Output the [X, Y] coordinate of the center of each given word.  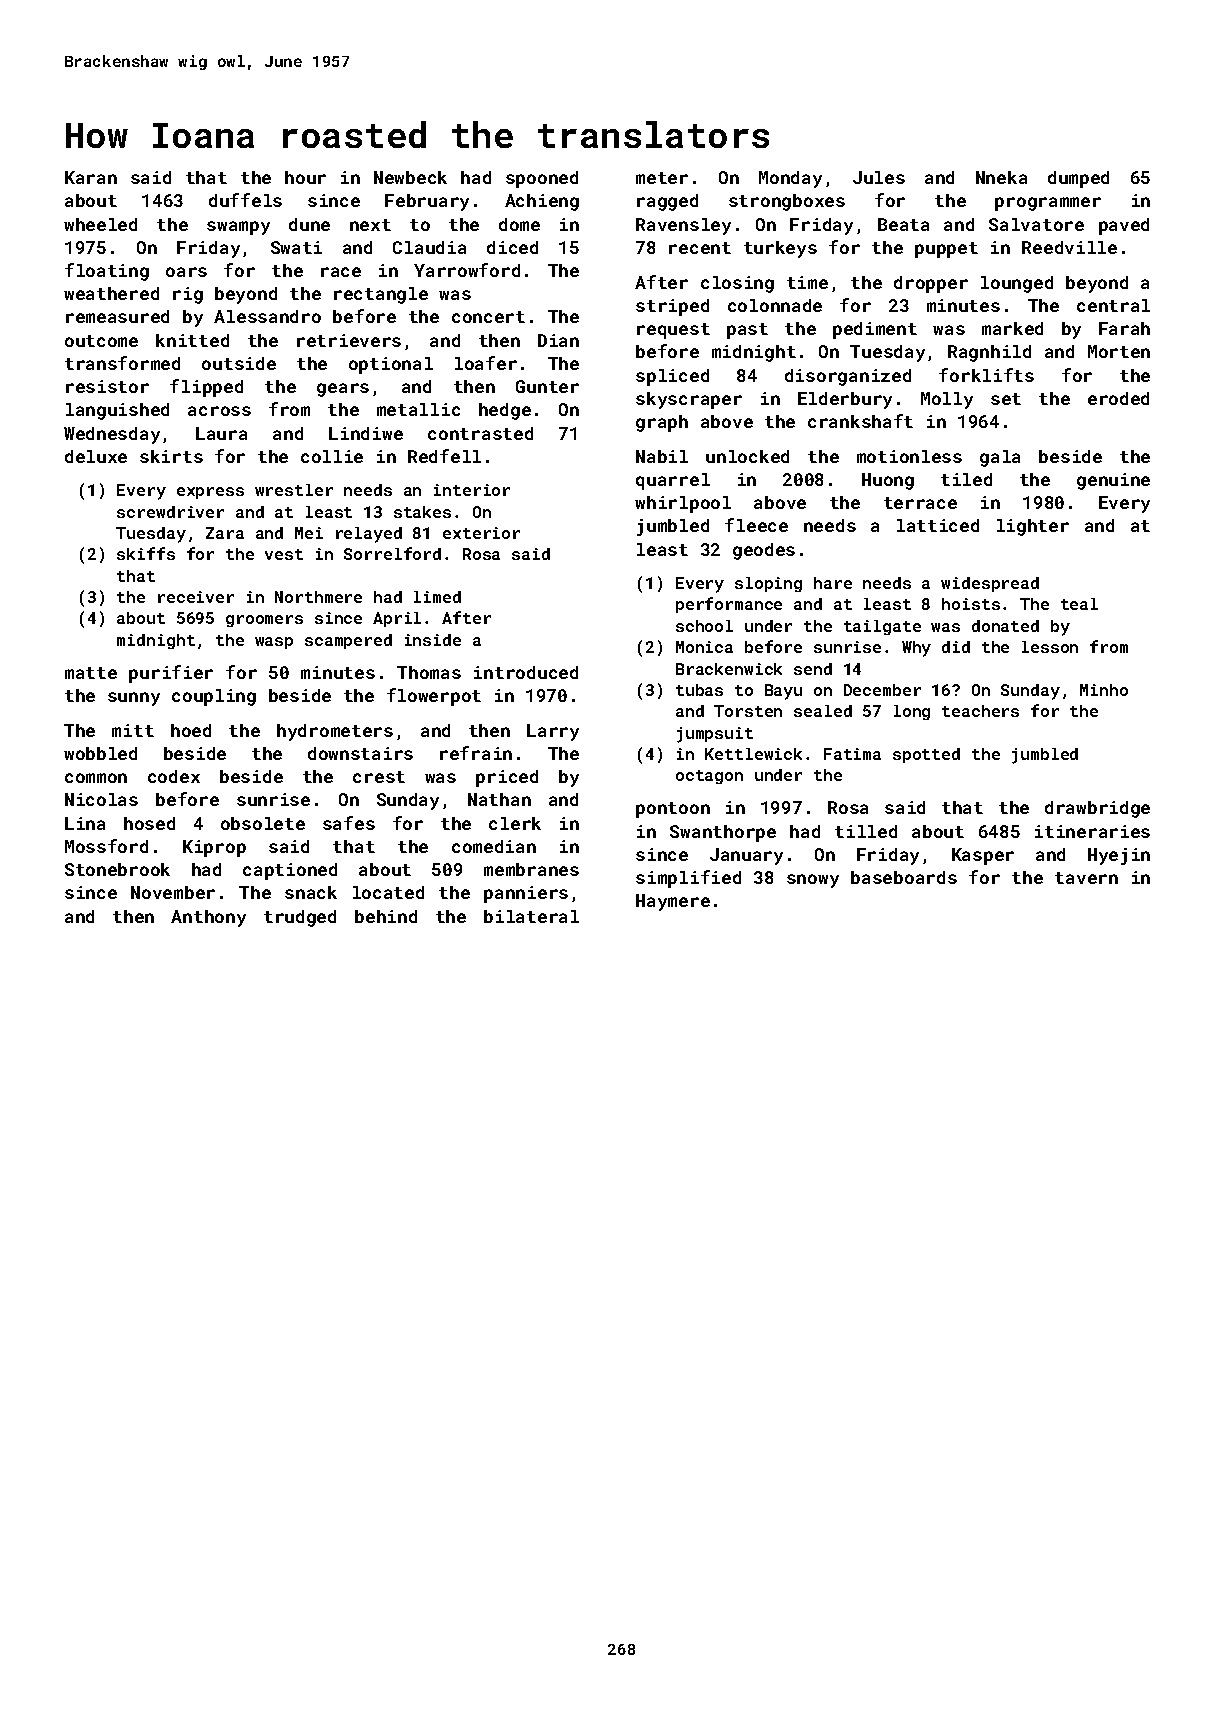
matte [91, 673]
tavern [1086, 878]
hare [833, 583]
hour [305, 177]
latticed [938, 525]
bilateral [531, 916]
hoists [971, 604]
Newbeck [410, 177]
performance [729, 605]
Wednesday [112, 435]
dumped [1078, 179]
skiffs [146, 553]
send [813, 669]
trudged [300, 918]
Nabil [662, 456]
